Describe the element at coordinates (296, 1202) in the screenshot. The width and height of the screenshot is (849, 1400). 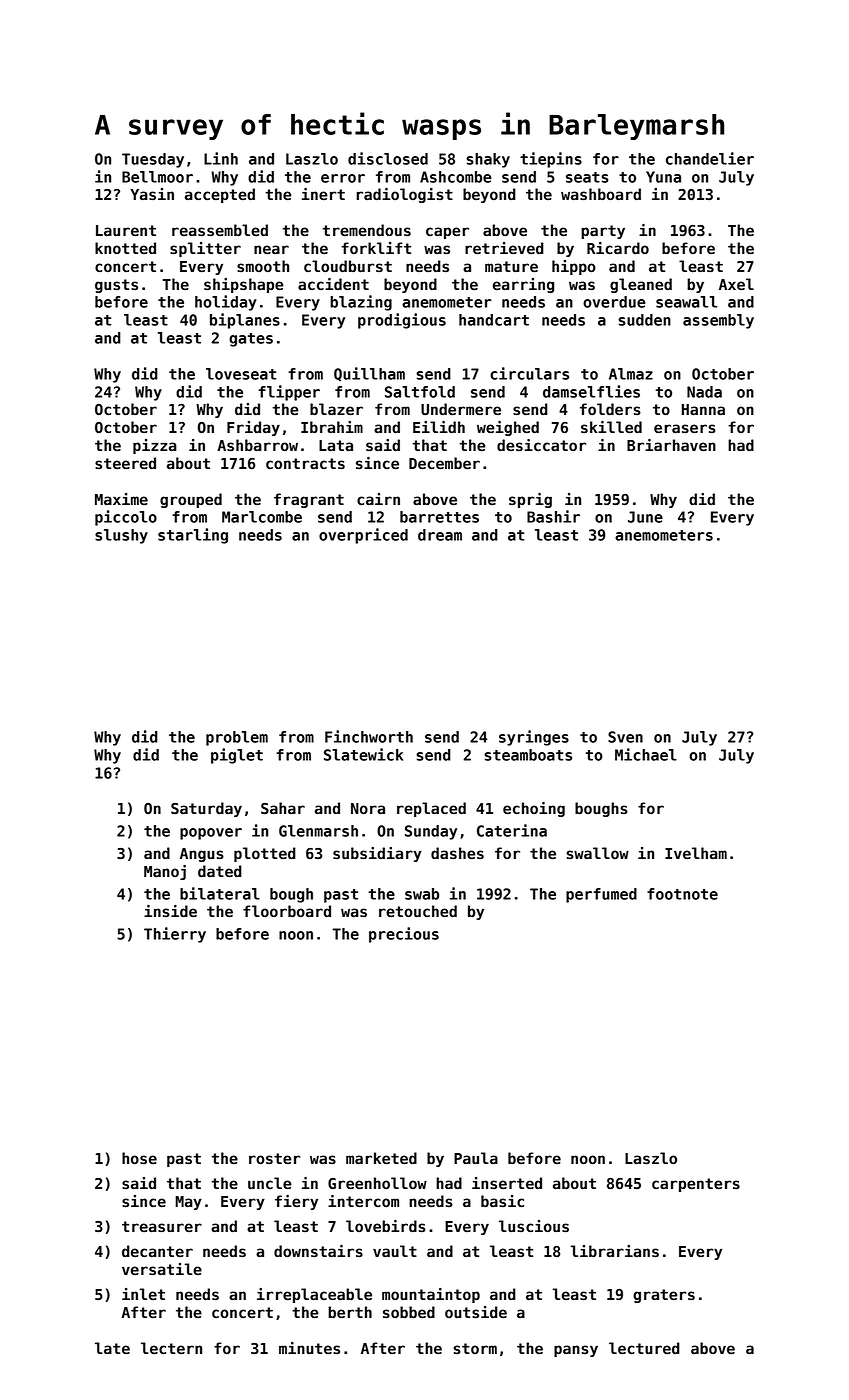
I see `fiery` at that location.
